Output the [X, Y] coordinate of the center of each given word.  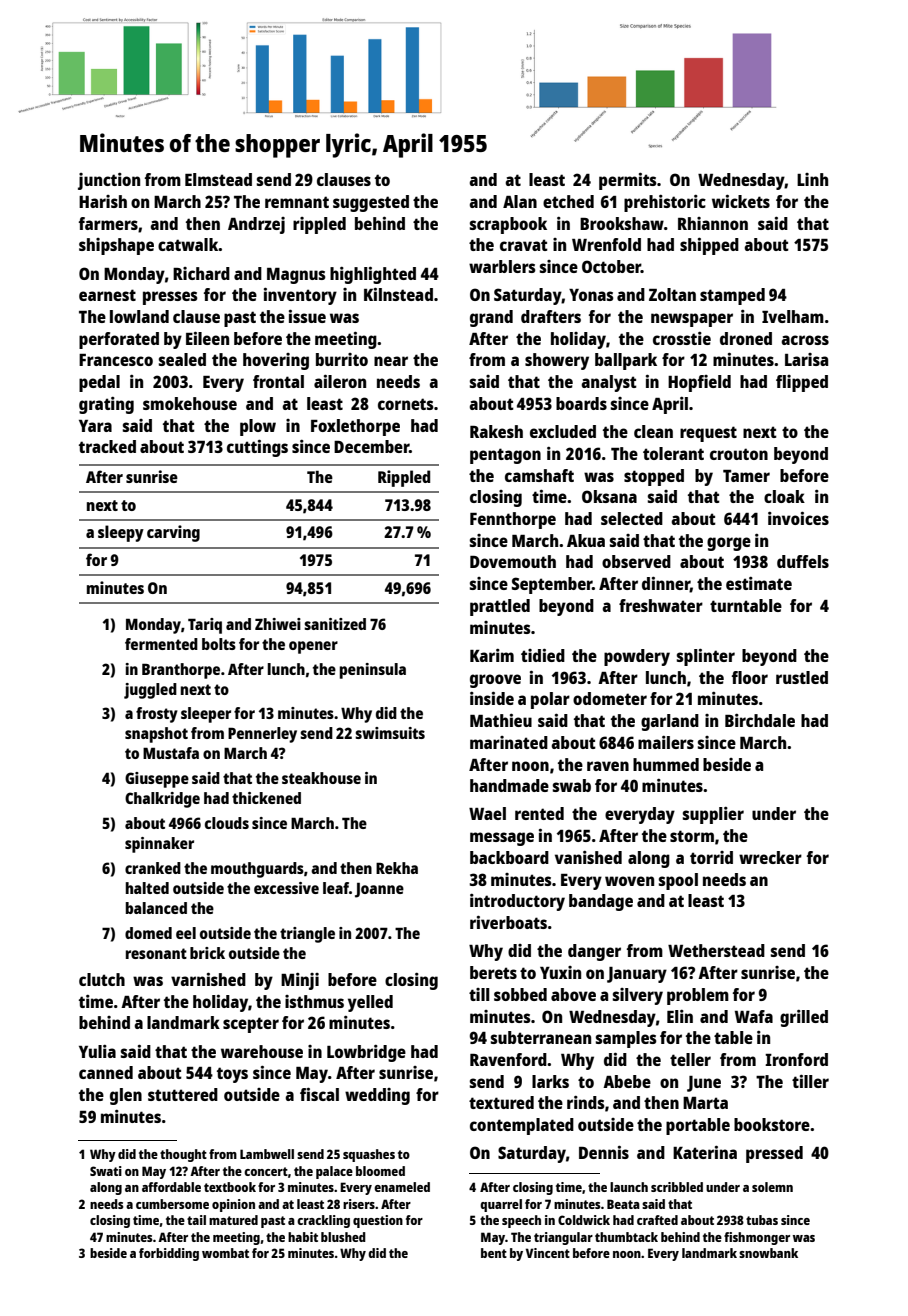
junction [109, 181]
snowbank [768, 1253]
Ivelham [793, 316]
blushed [343, 1237]
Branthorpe [181, 671]
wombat [225, 1253]
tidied [543, 655]
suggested [371, 203]
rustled [802, 677]
